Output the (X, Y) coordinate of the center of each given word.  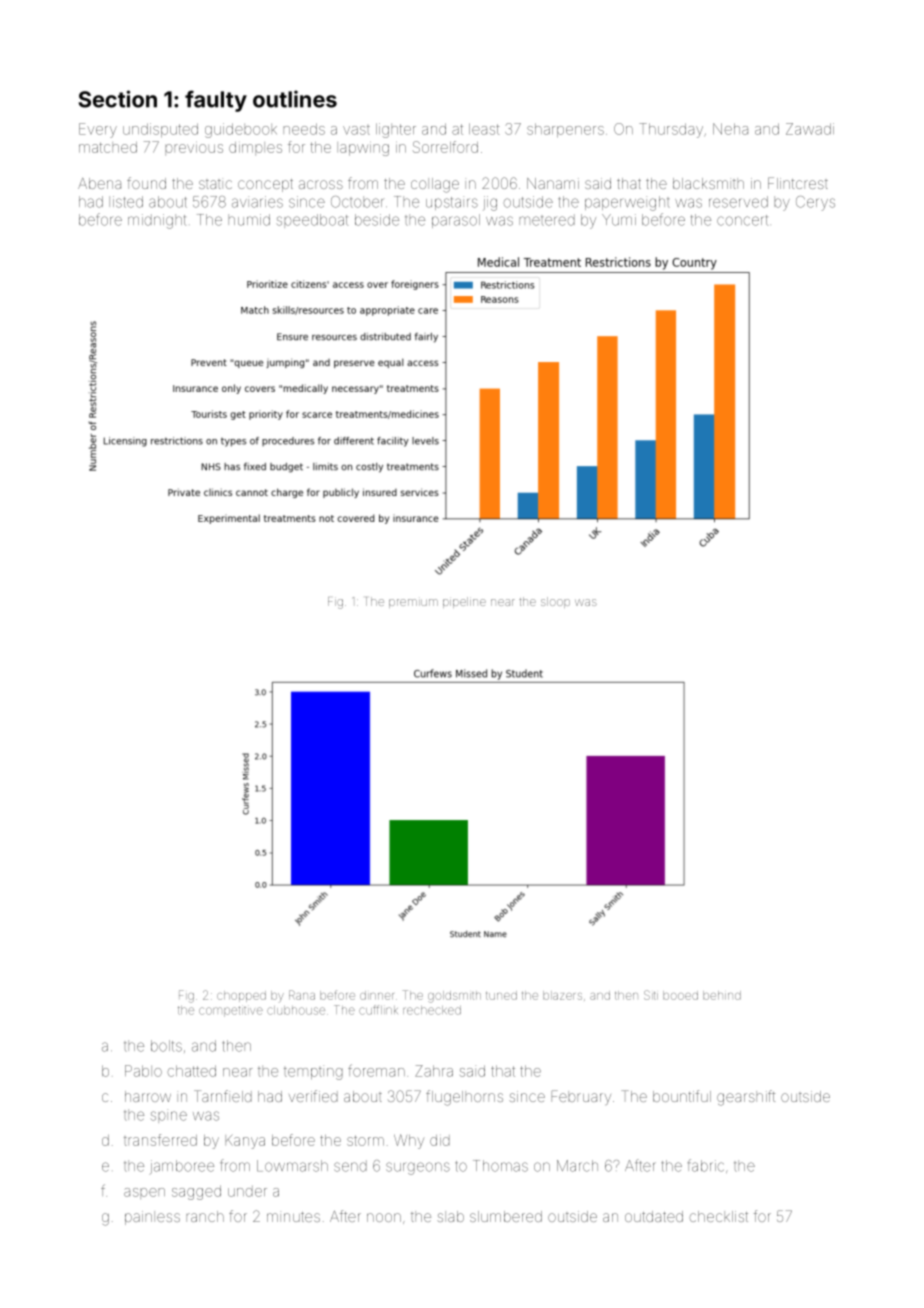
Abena (99, 183)
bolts (166, 1046)
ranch (205, 1216)
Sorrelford (445, 147)
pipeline (464, 602)
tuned (501, 995)
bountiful (682, 1096)
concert (742, 220)
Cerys (815, 203)
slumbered (506, 1216)
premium (413, 603)
